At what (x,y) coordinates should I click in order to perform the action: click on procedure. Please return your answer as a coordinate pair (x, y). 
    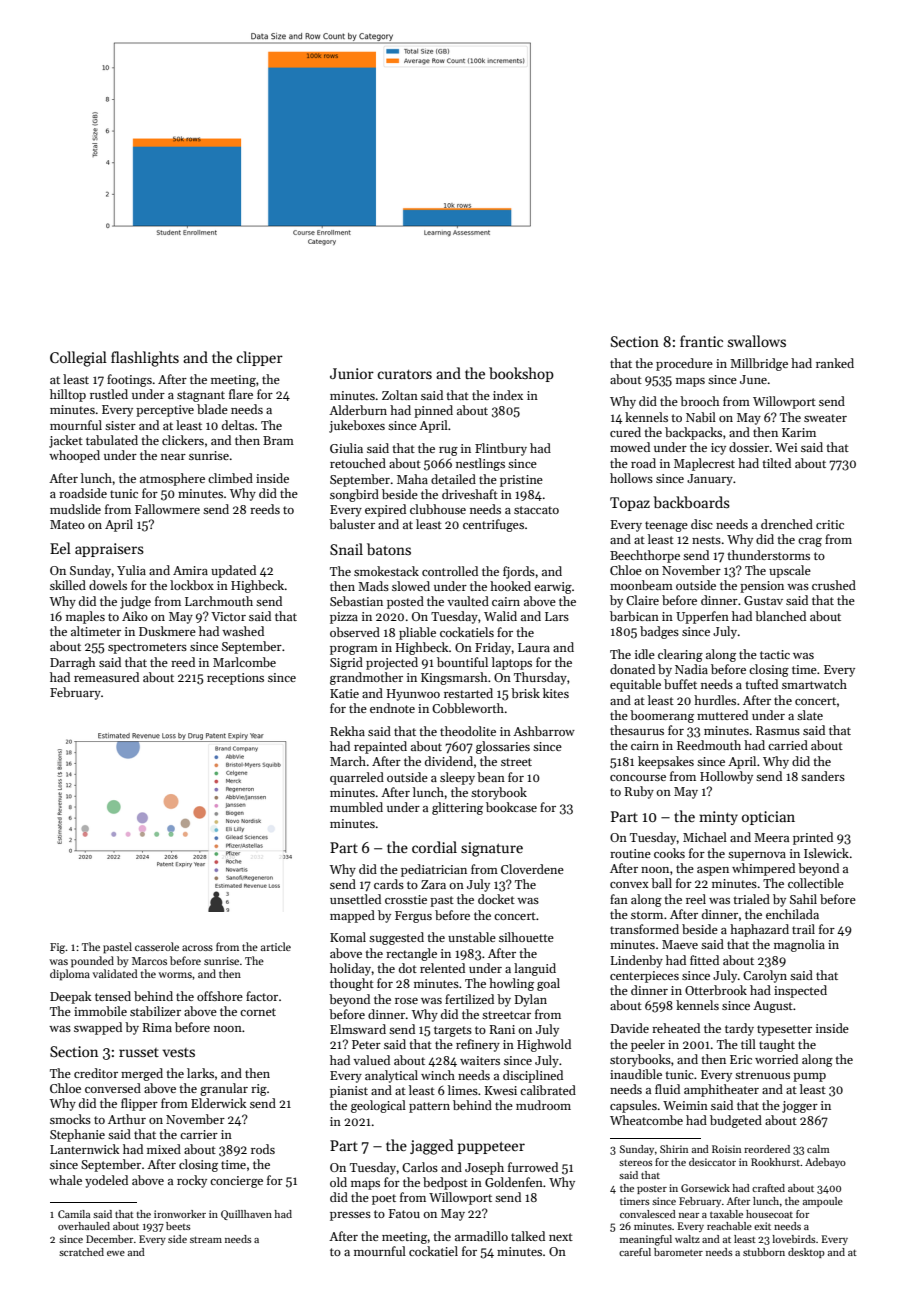
    Looking at the image, I should click on (684, 364).
